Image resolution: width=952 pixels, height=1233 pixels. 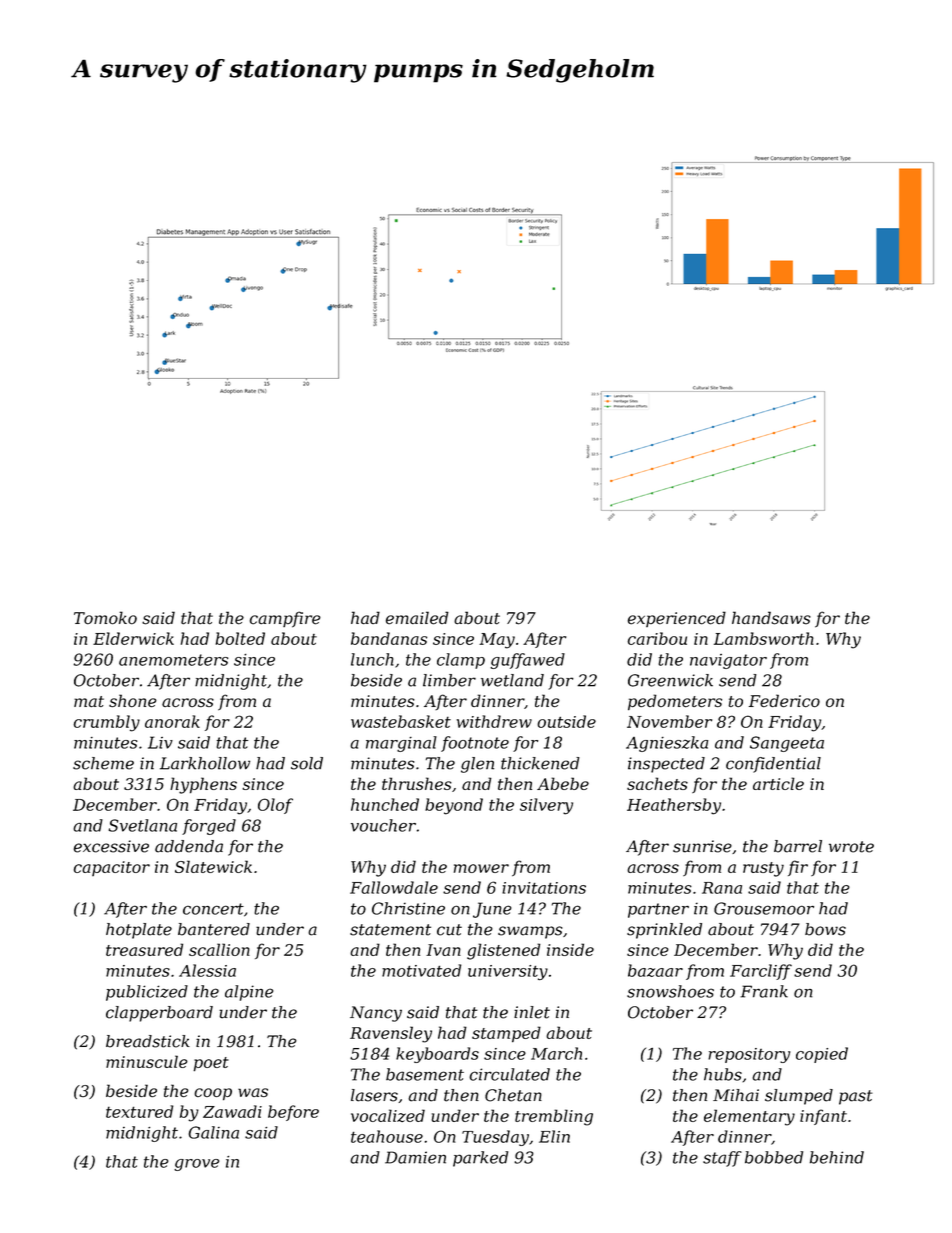 I want to click on Sangeeta, so click(x=787, y=744).
